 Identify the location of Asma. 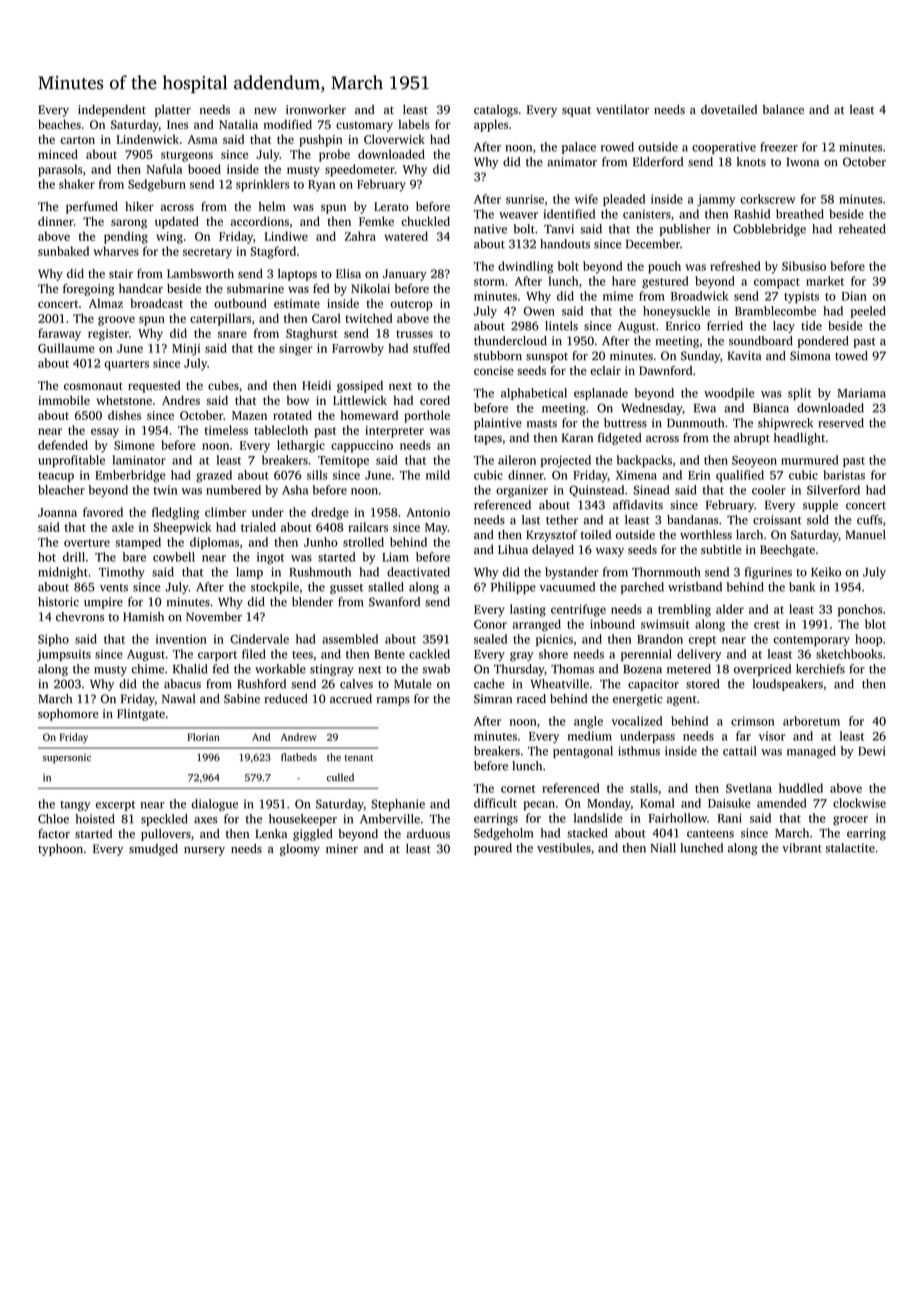
(203, 139).
